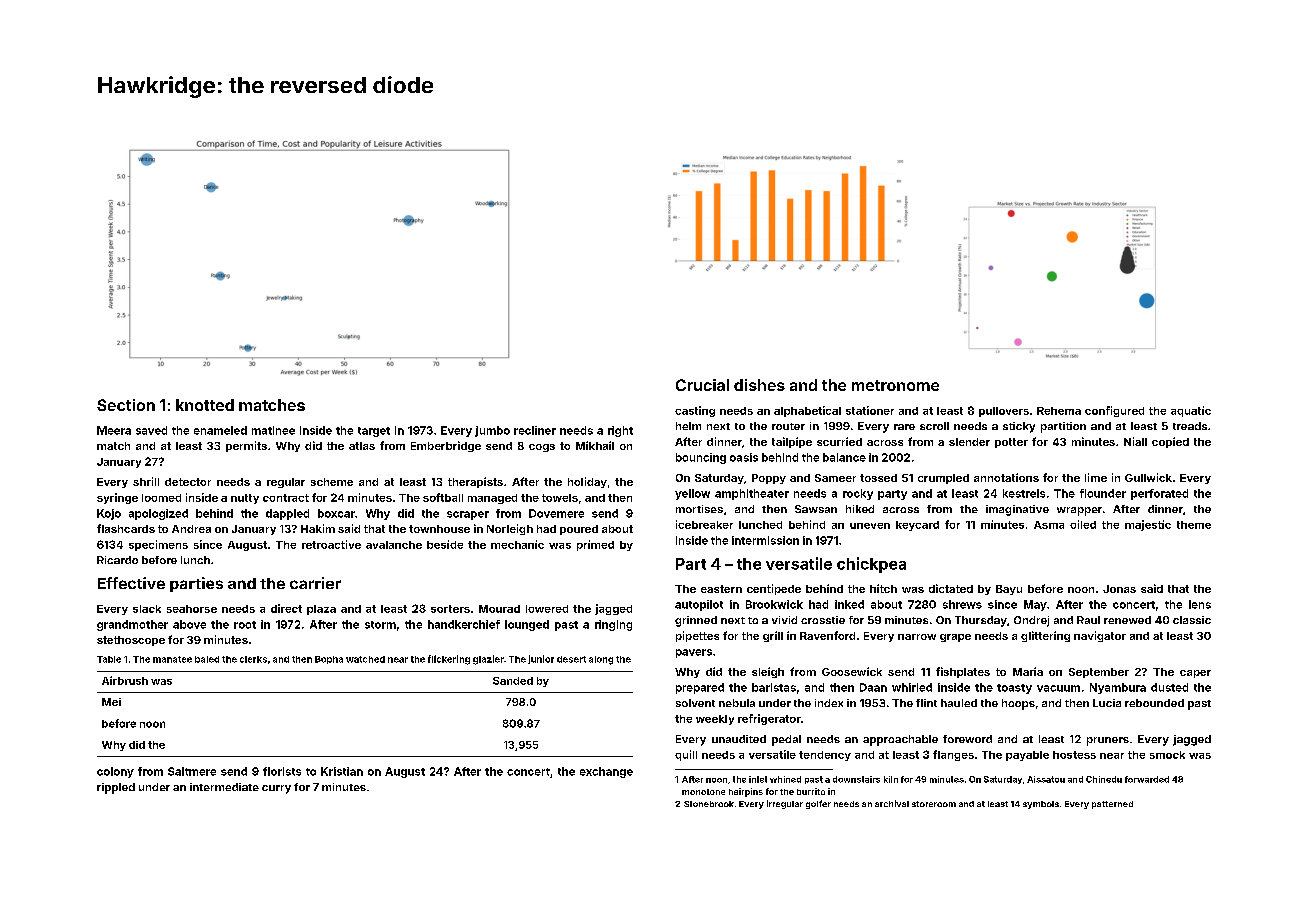 The height and width of the screenshot is (924, 1308). I want to click on colony, so click(115, 772).
